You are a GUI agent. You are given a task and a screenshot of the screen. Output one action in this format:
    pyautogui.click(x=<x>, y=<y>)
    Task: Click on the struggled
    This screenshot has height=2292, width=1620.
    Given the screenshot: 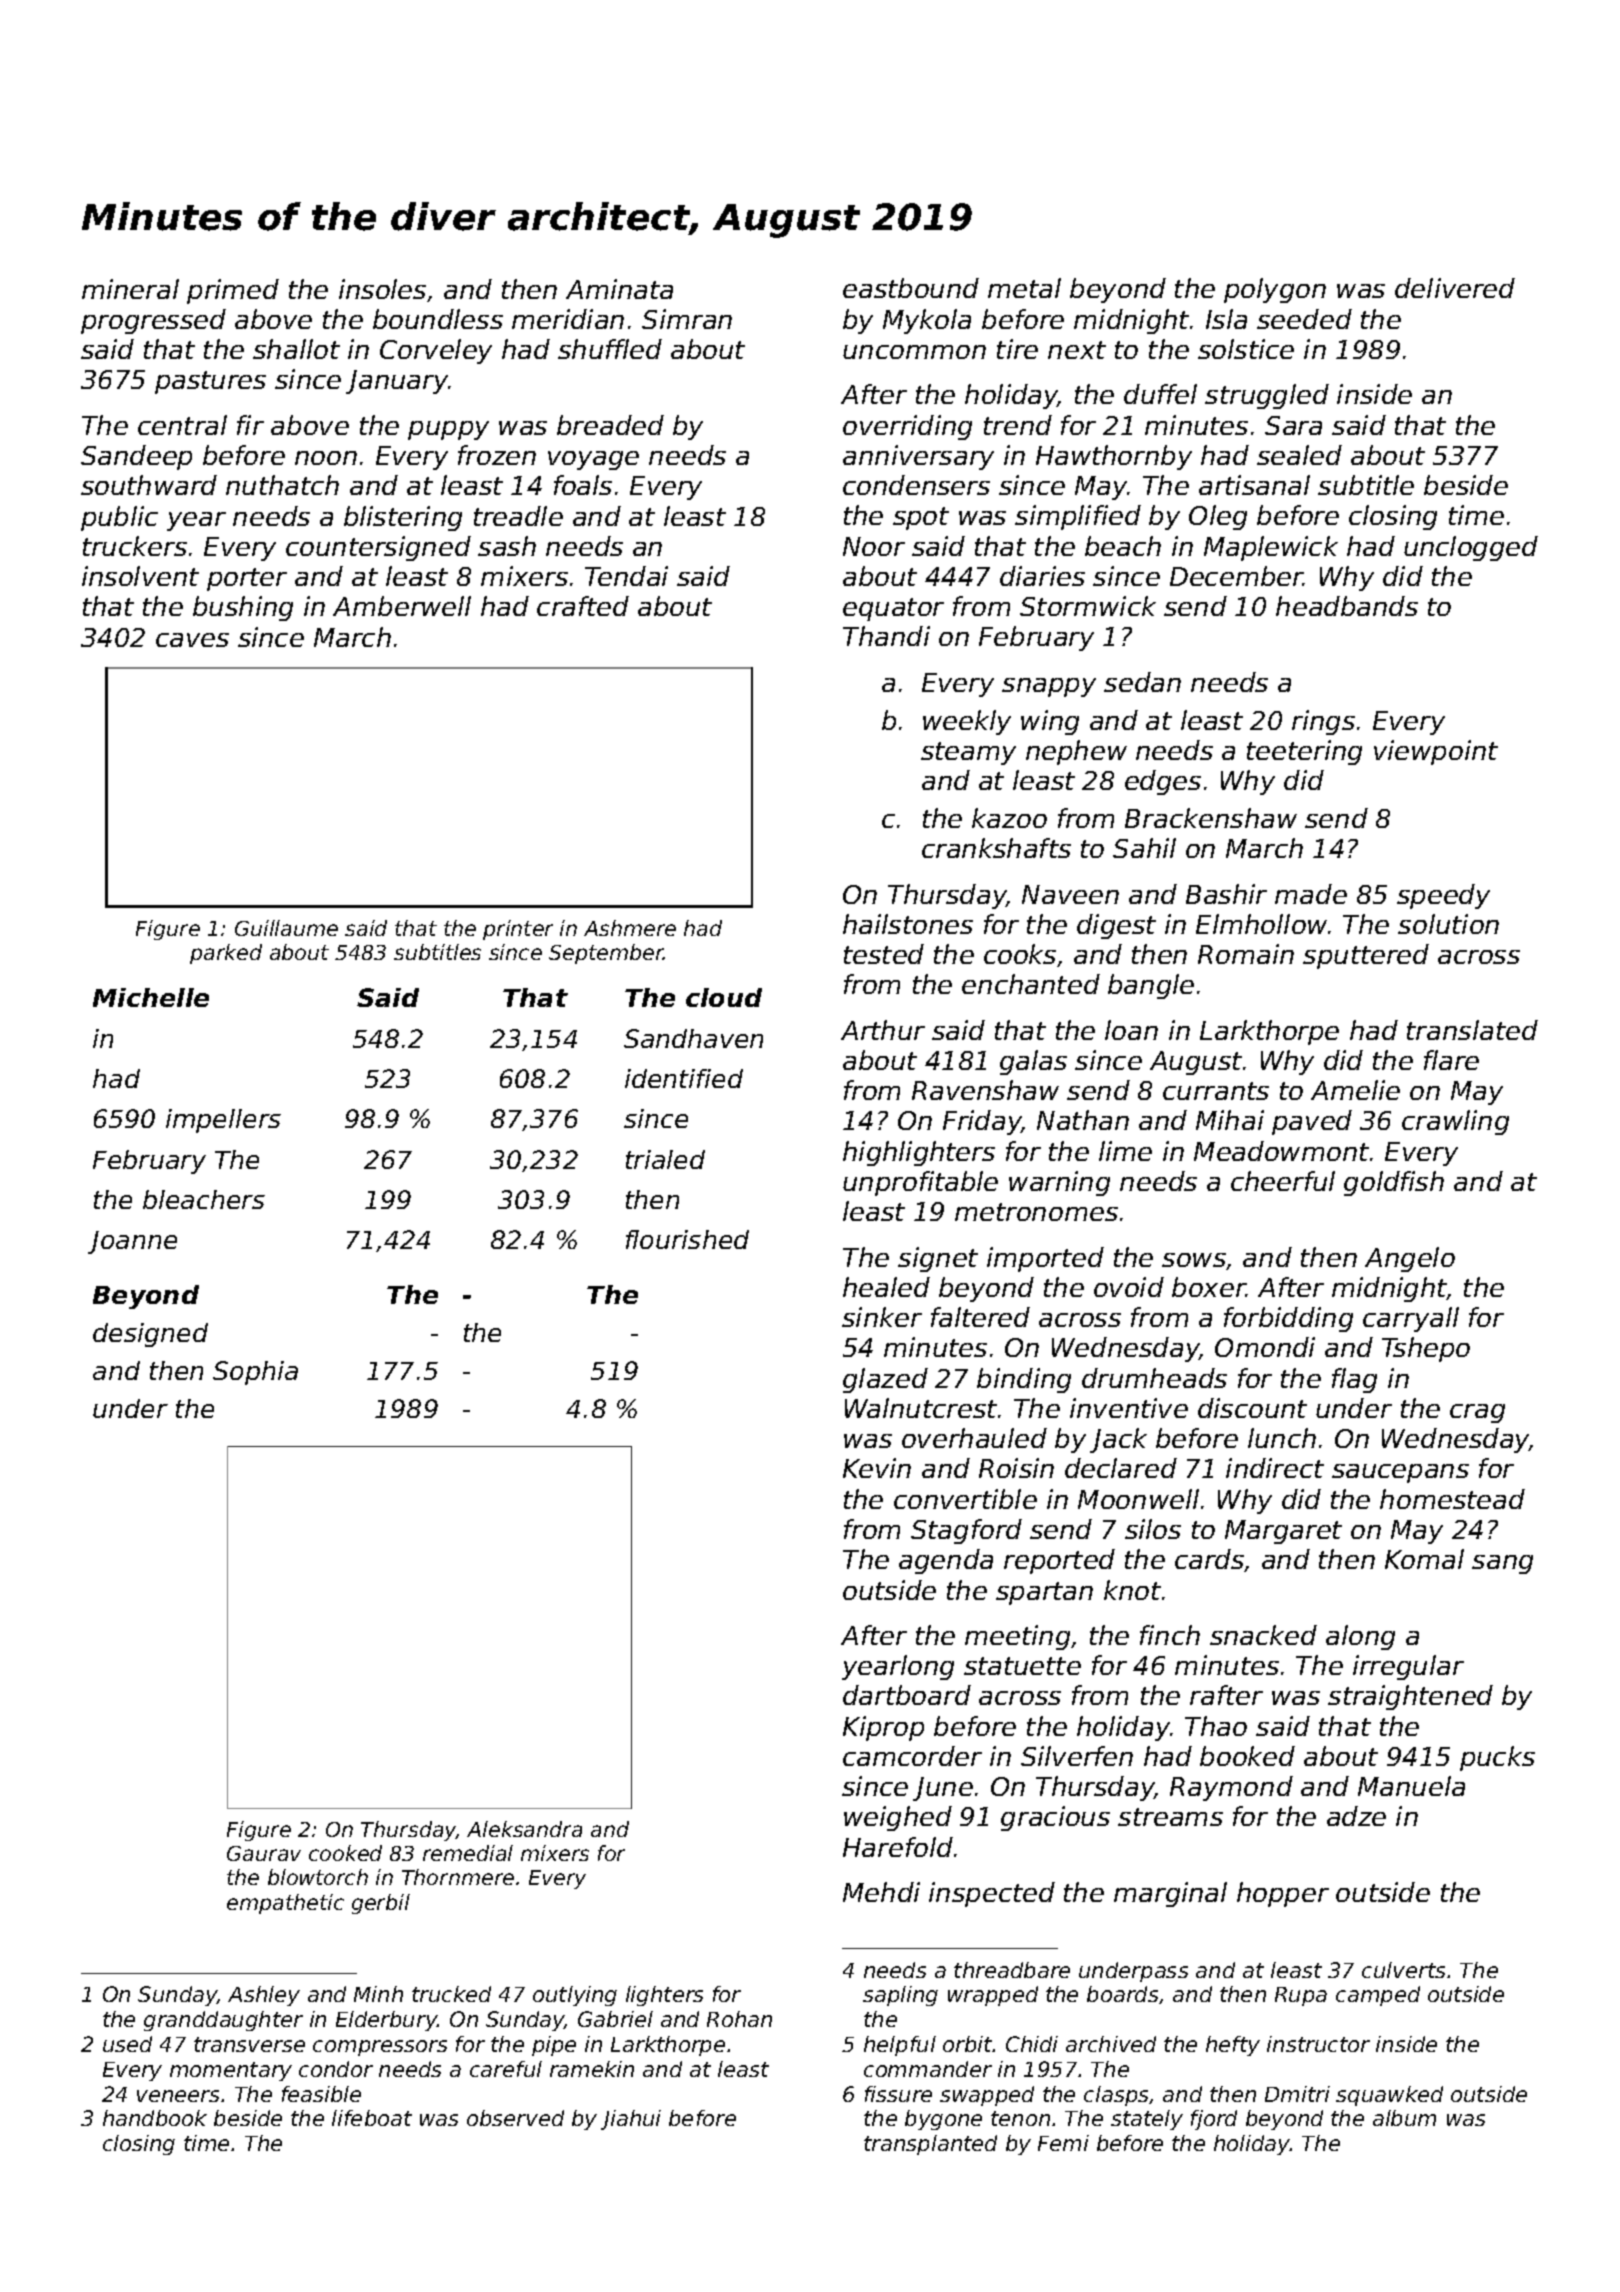 What is the action you would take?
    pyautogui.click(x=1267, y=396)
